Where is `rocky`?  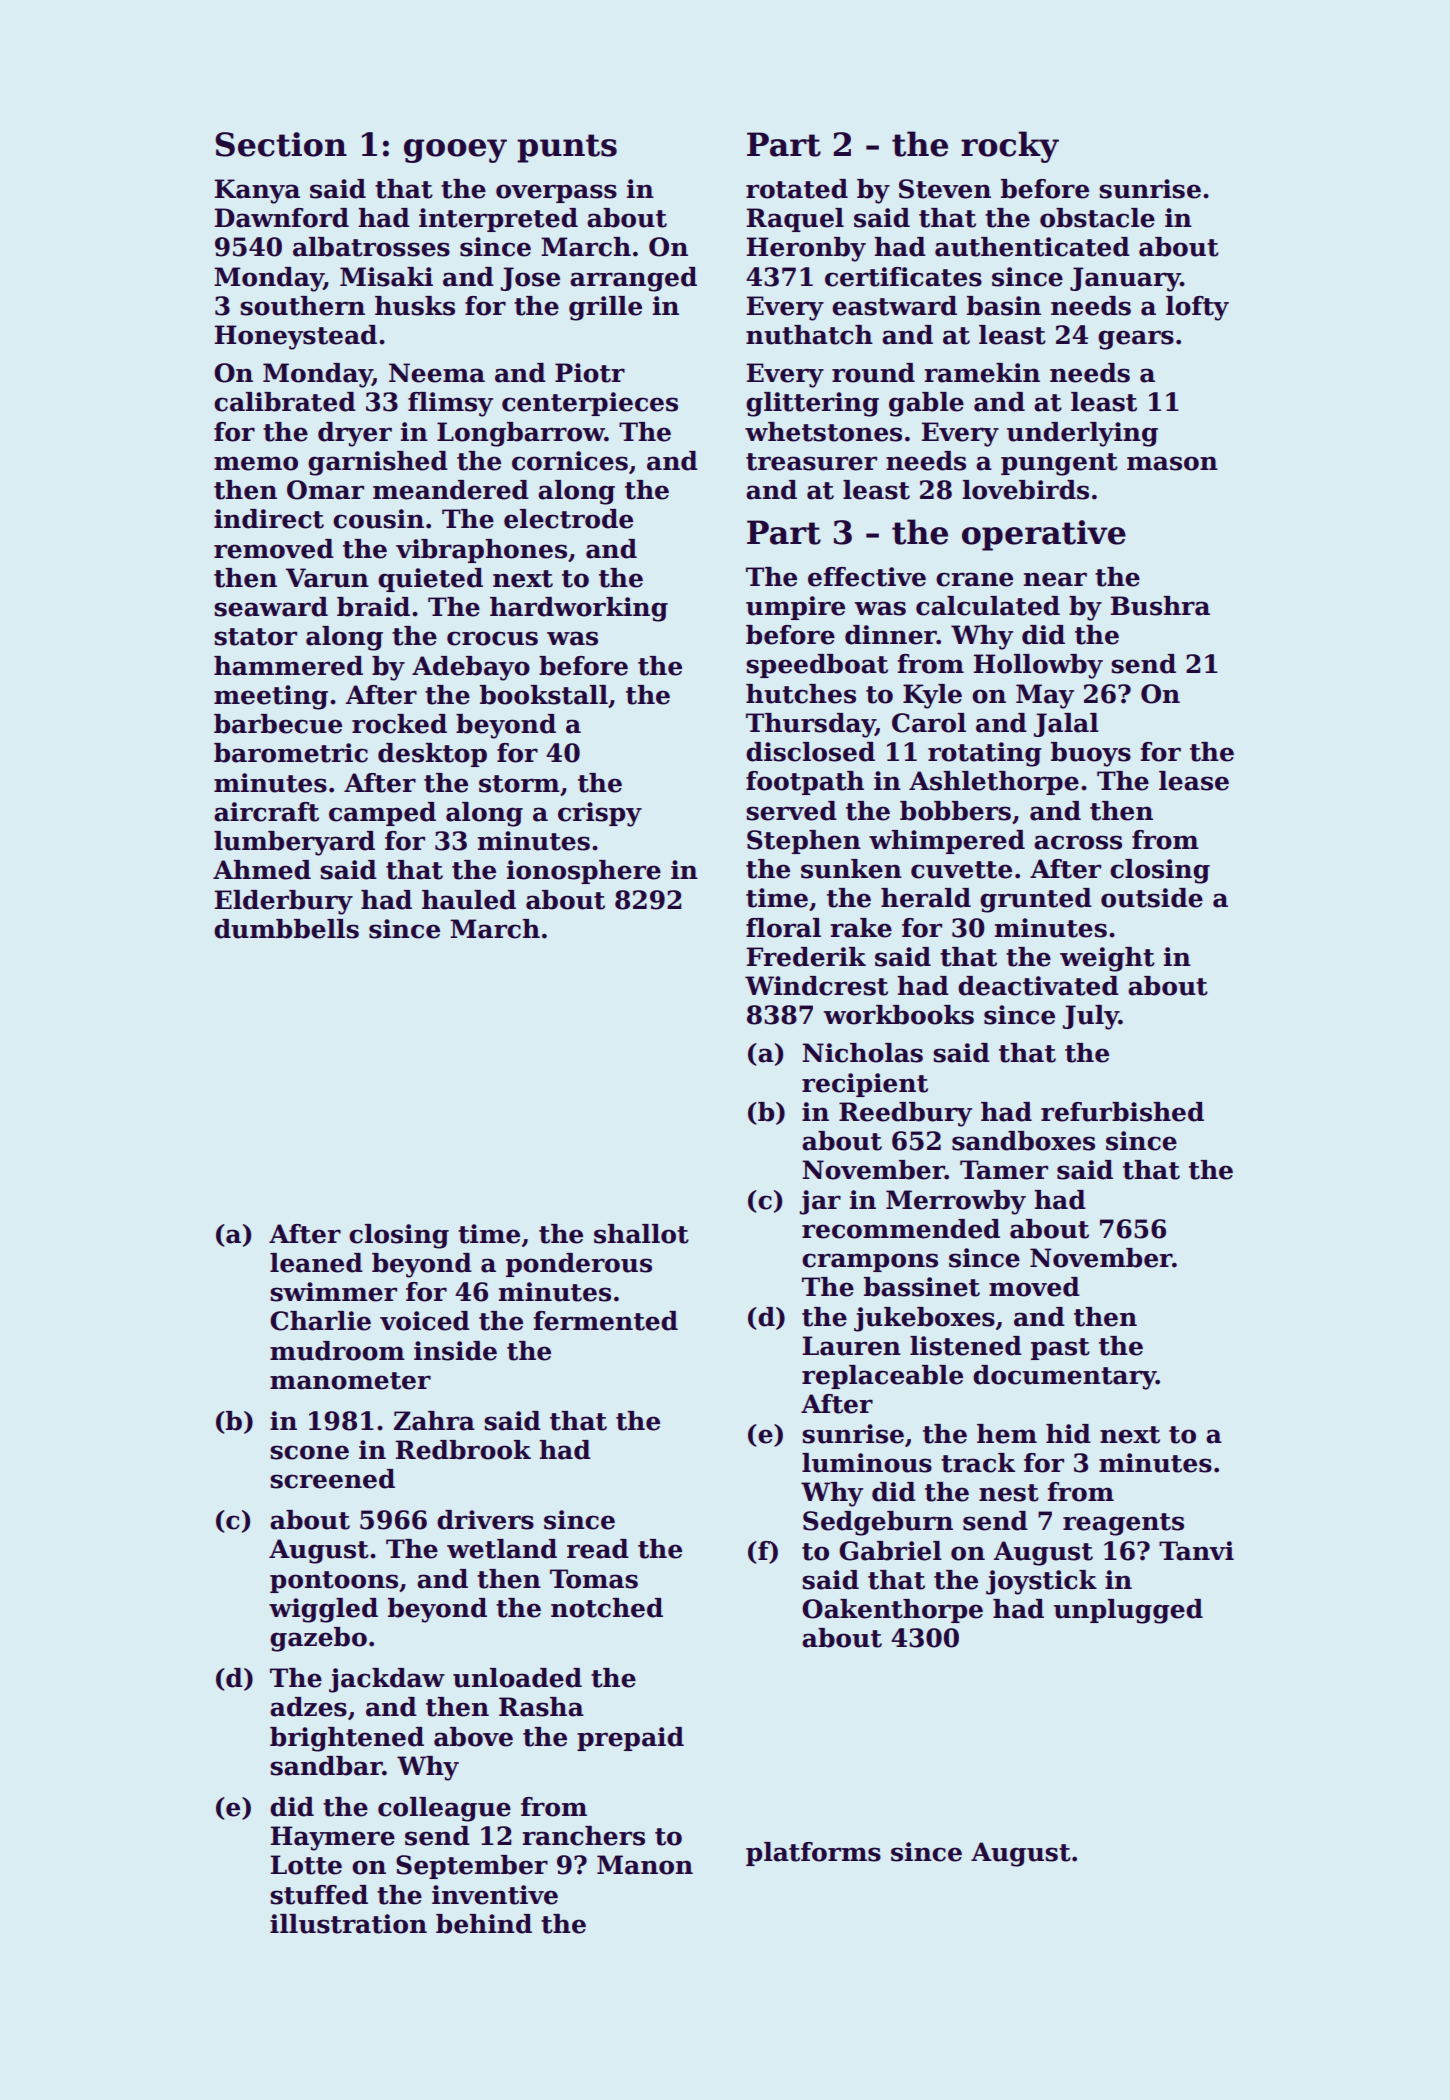 rocky is located at coordinates (1010, 147).
